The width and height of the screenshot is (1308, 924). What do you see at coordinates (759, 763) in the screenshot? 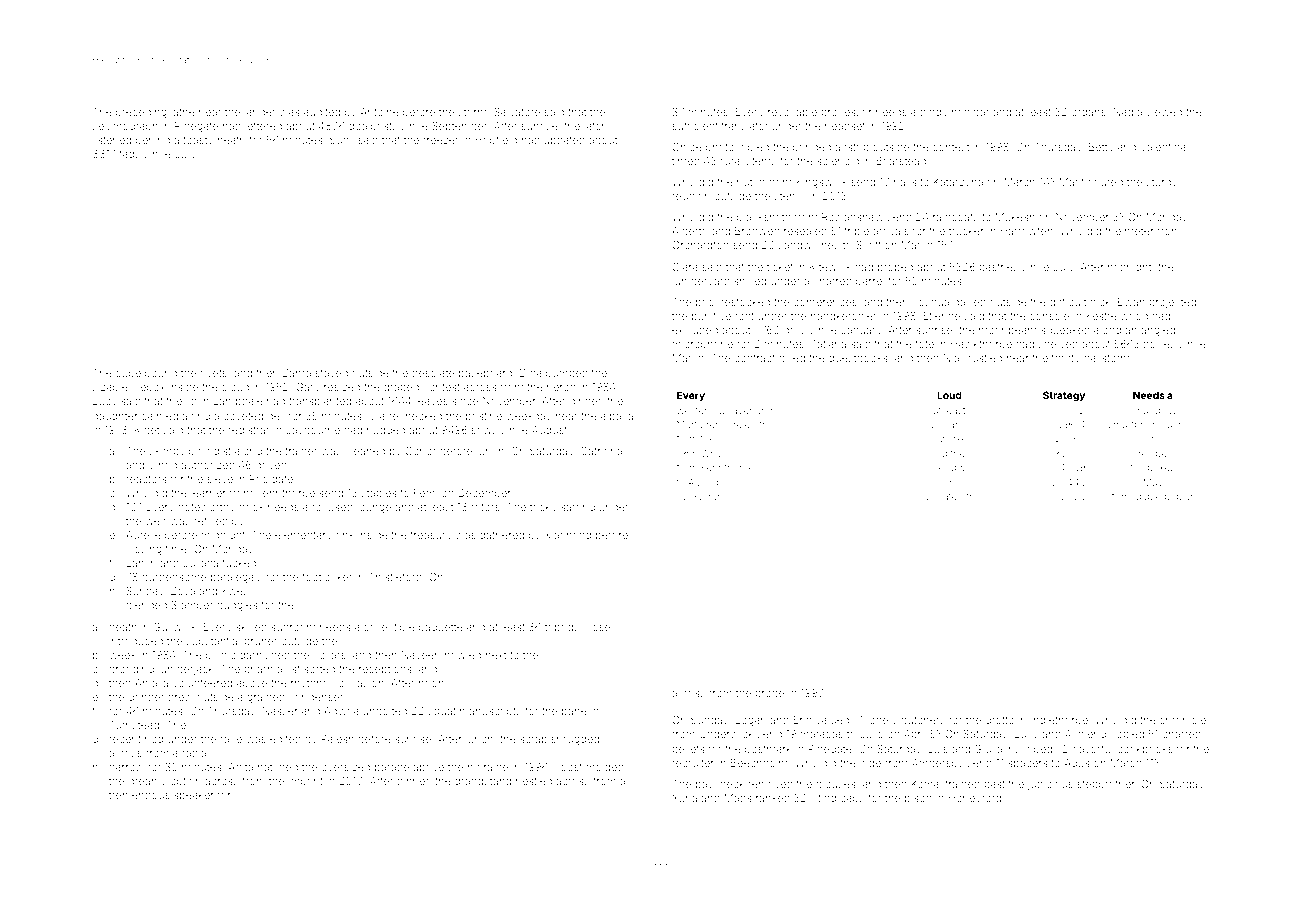
I see `Beechholm` at bounding box center [759, 763].
